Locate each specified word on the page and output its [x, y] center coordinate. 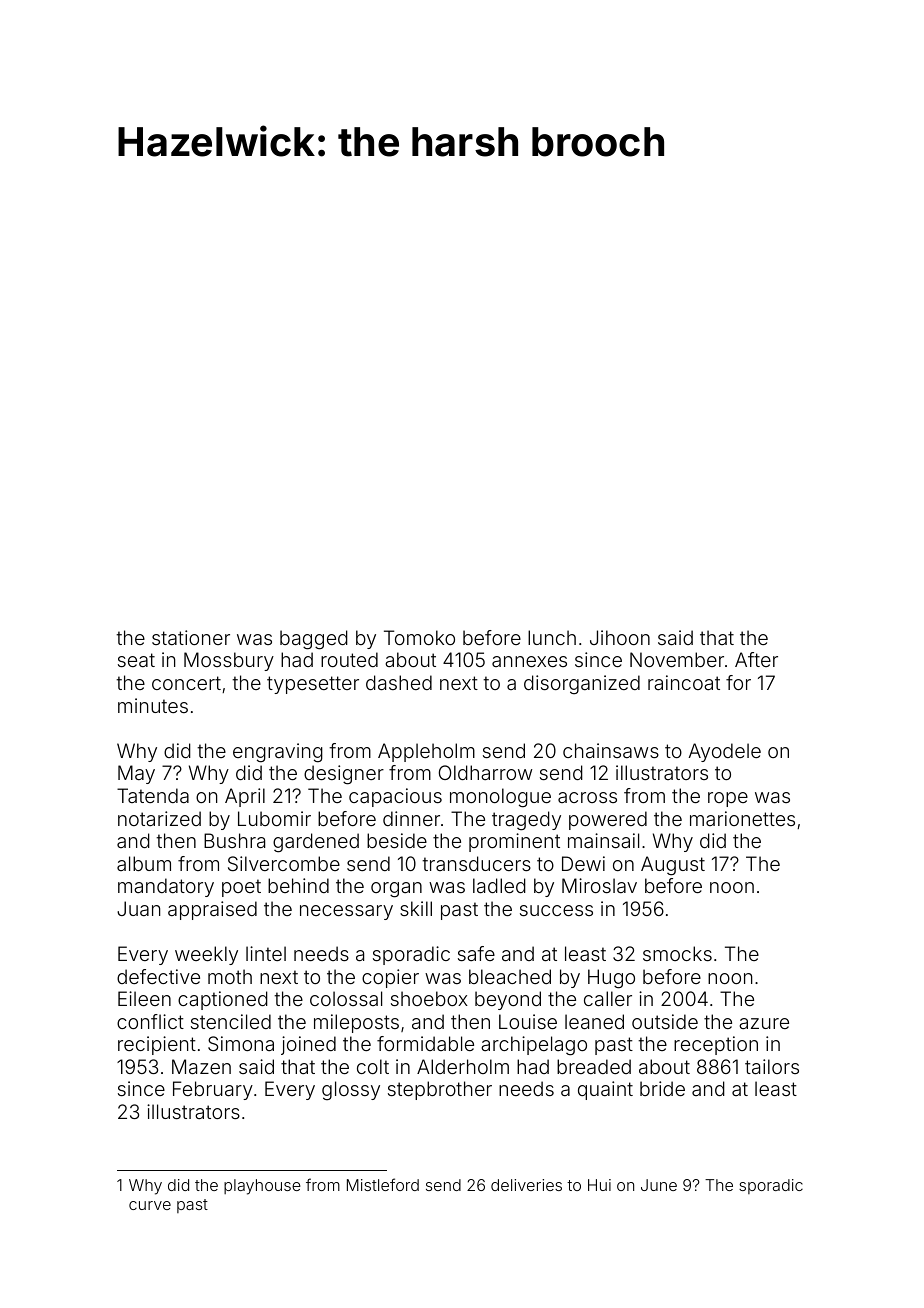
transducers [476, 863]
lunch [552, 637]
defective [158, 976]
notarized [159, 818]
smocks [677, 953]
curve [150, 1205]
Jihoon [620, 637]
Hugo [611, 979]
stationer [191, 637]
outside [665, 1021]
